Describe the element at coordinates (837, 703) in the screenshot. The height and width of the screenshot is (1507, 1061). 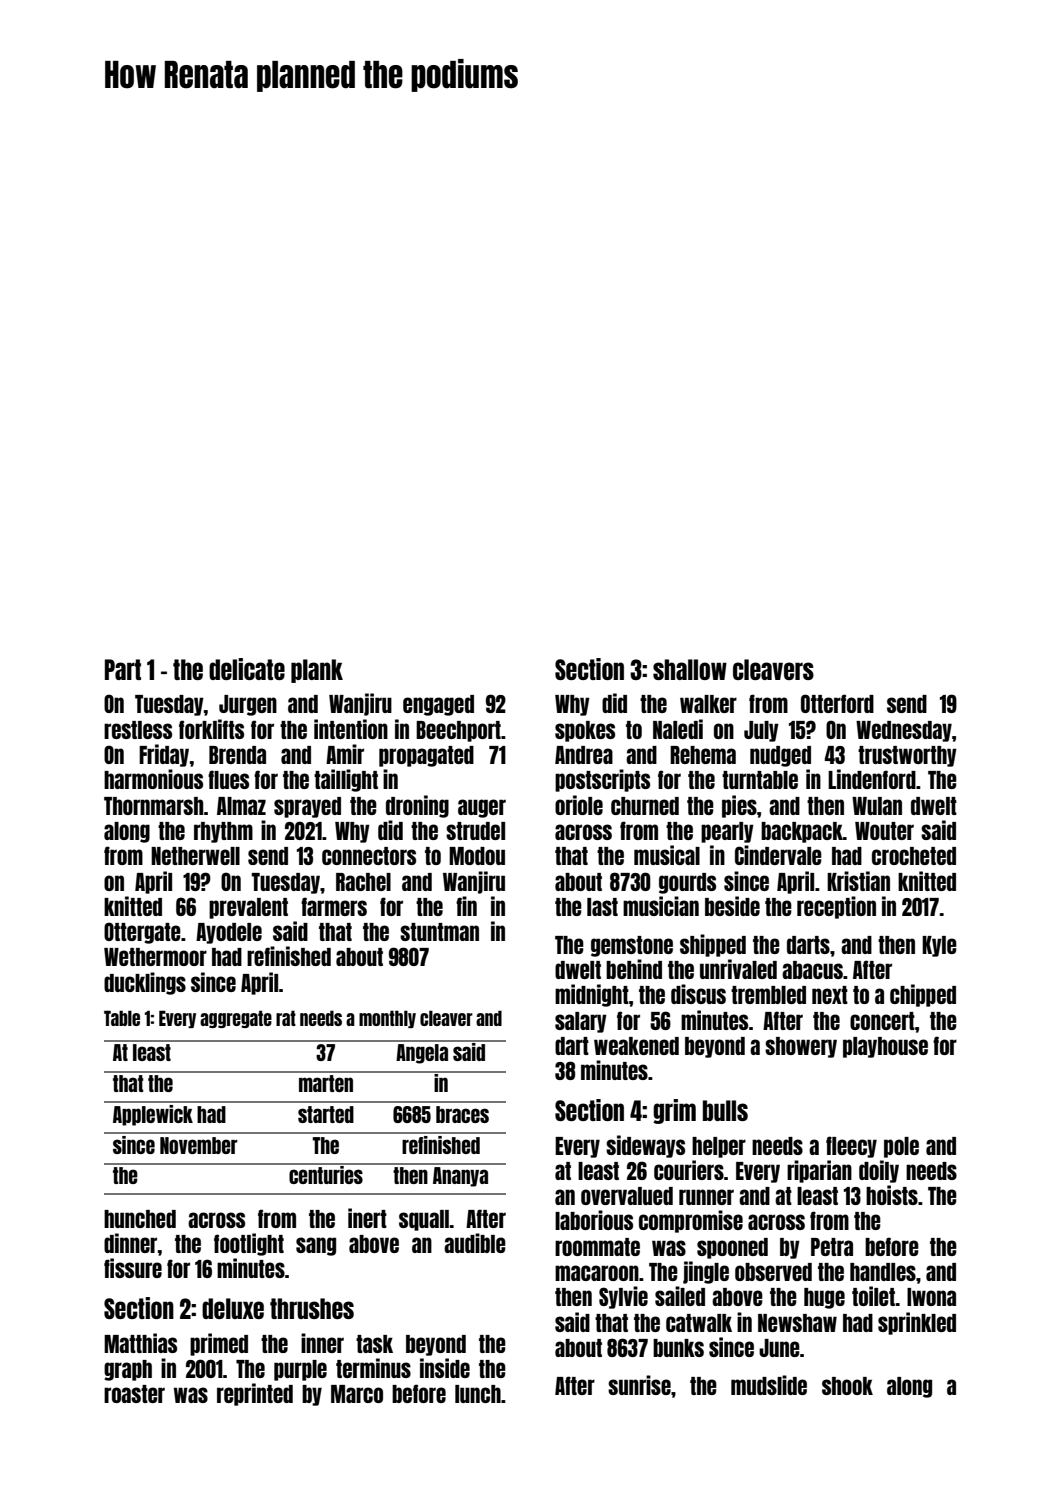
I see `Otterford` at that location.
